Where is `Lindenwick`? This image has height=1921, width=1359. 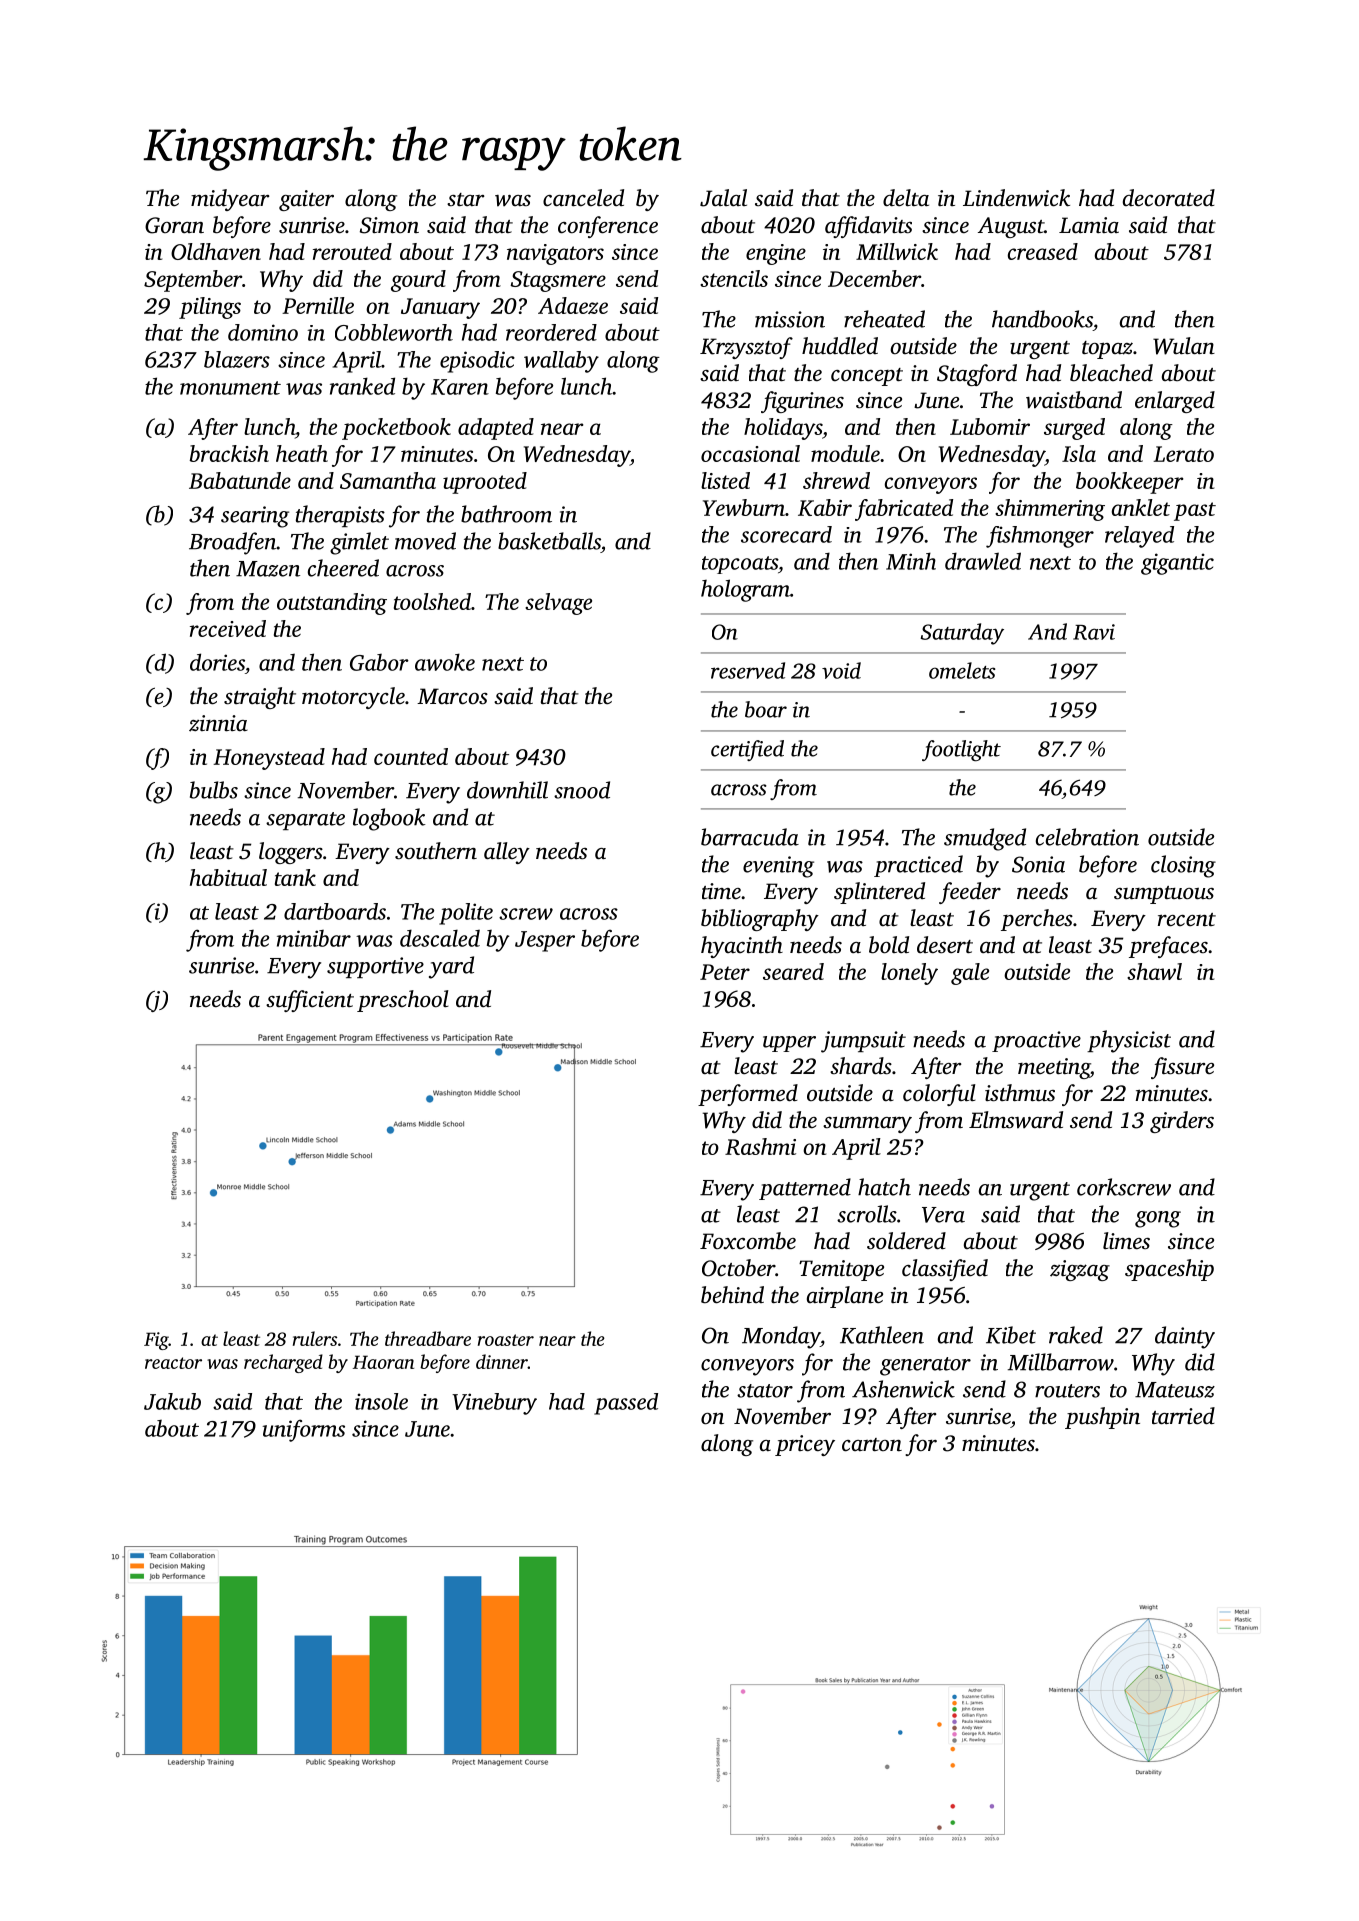 Lindenwick is located at coordinates (1016, 198).
